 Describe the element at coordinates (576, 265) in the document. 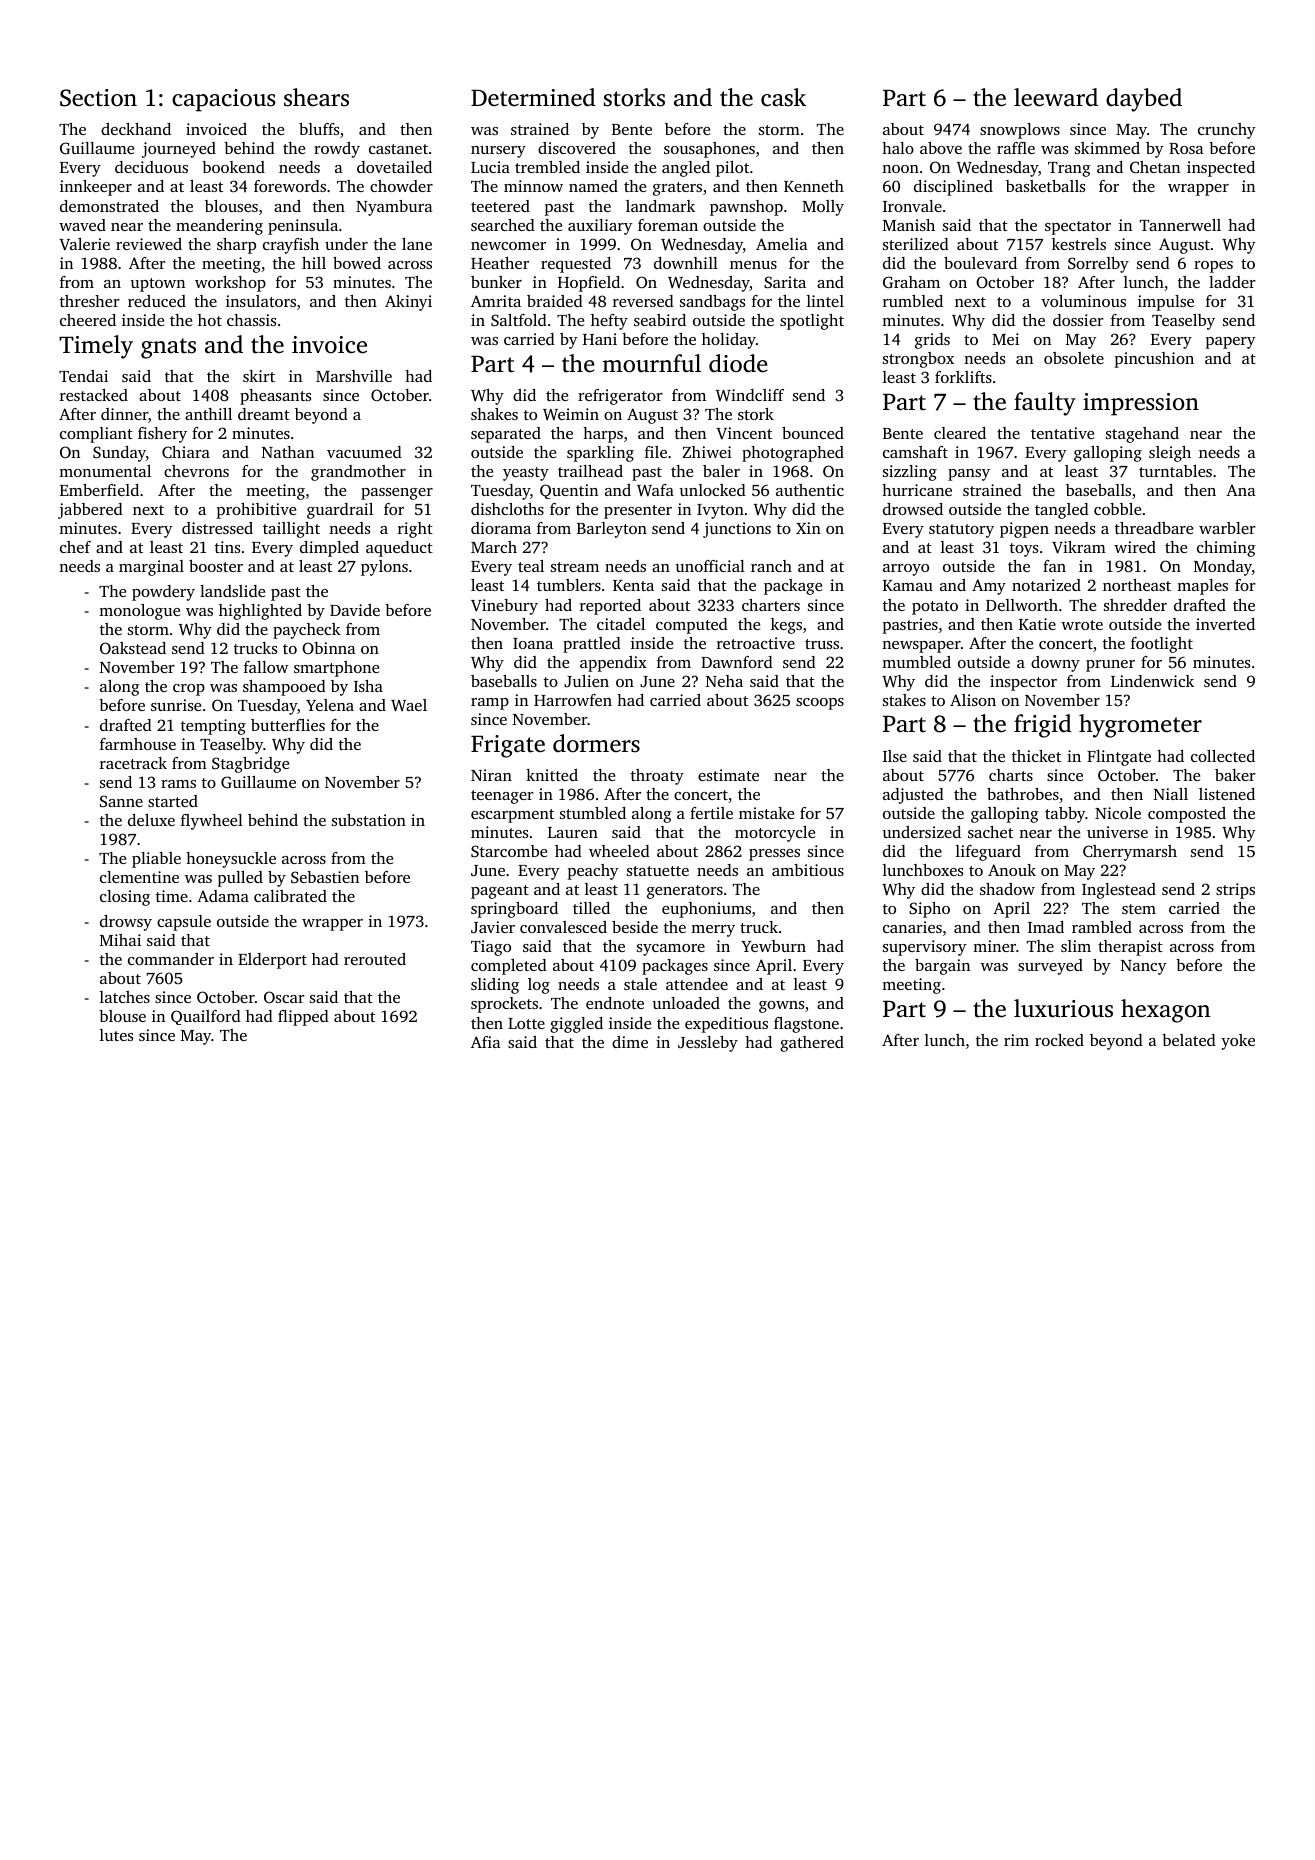

I see `requested` at that location.
